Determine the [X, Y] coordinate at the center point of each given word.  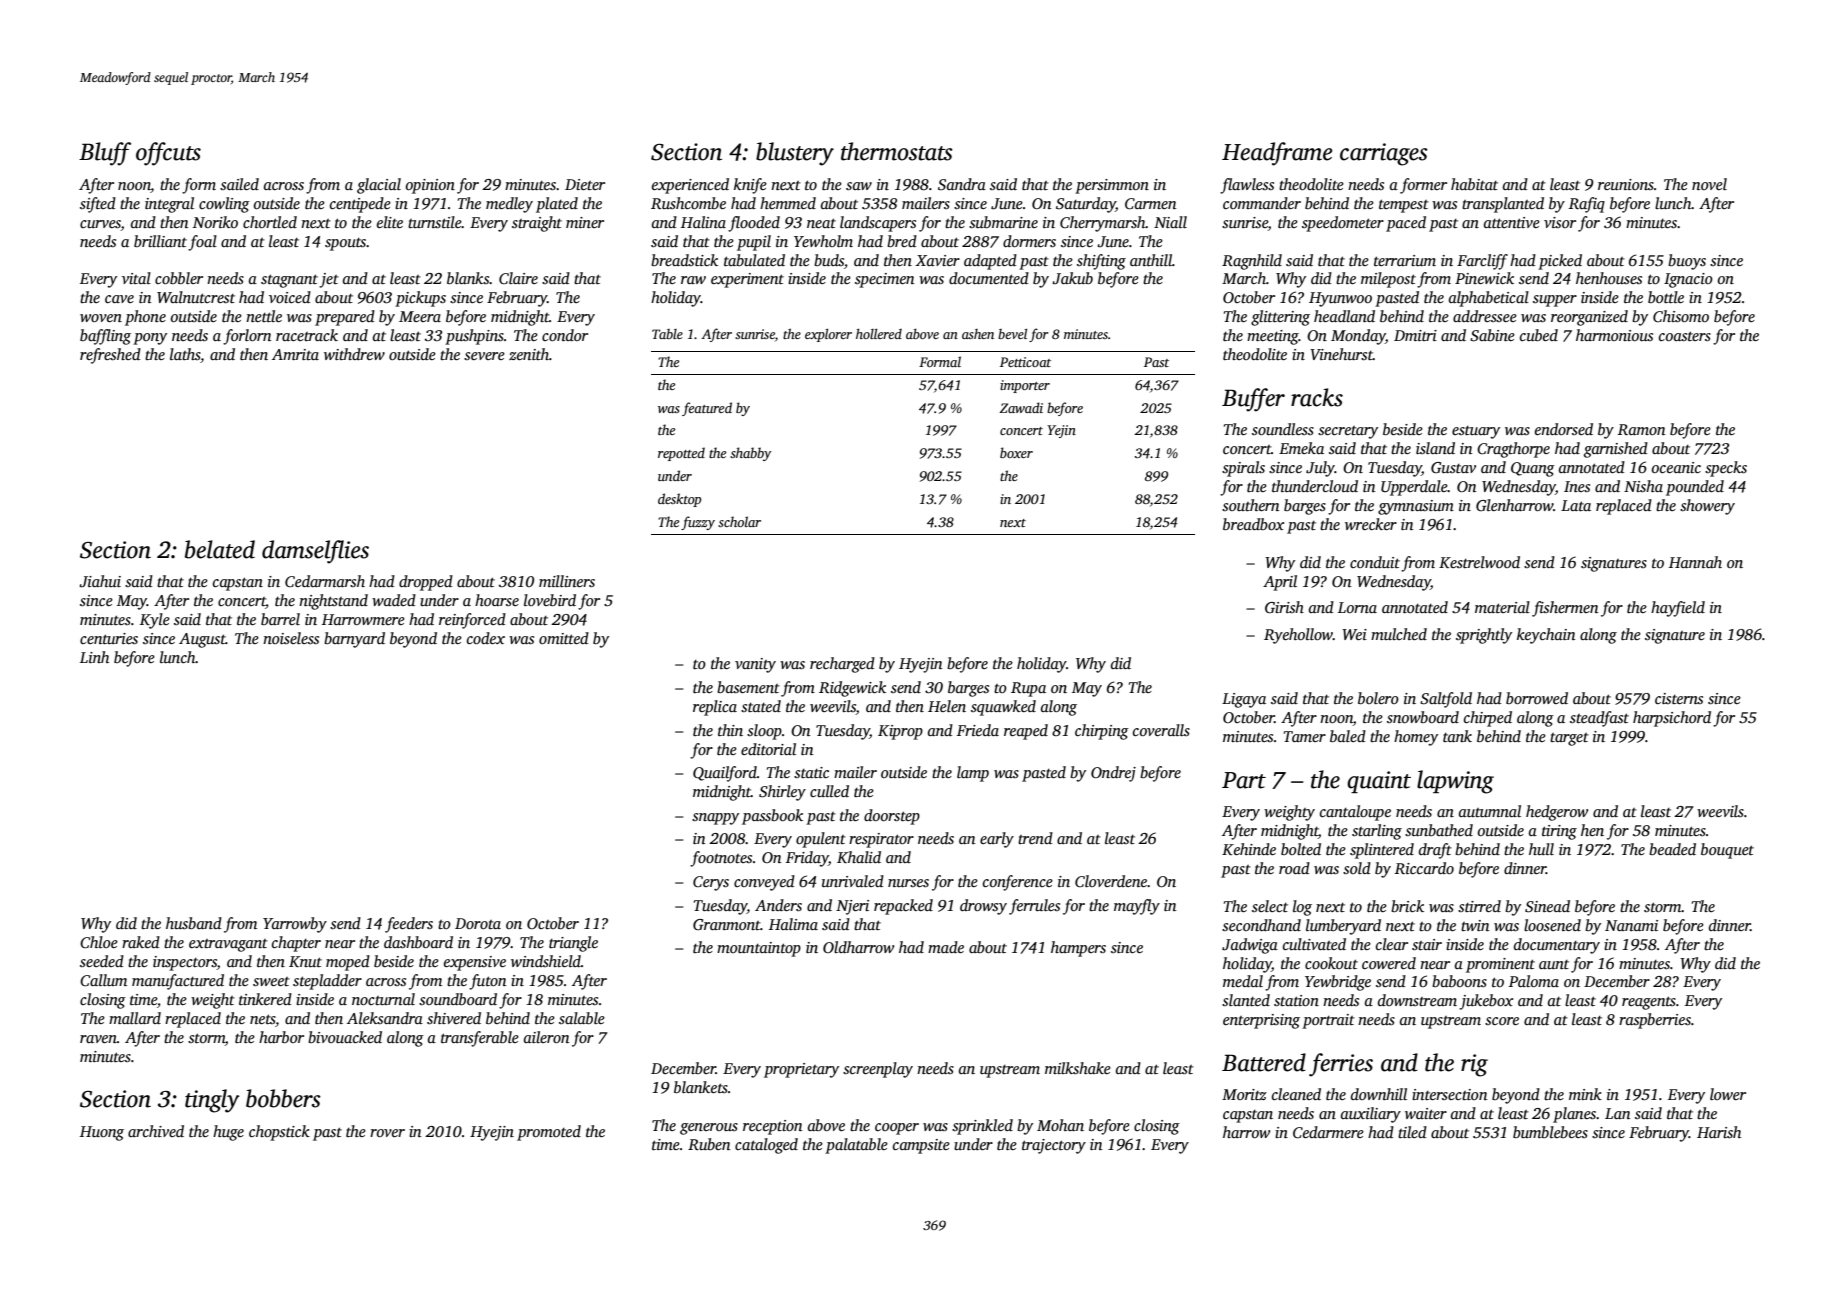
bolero [1378, 698]
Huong [102, 1133]
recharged [842, 665]
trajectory [1054, 1146]
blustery [795, 154]
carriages [1384, 154]
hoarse [497, 600]
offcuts [168, 154]
